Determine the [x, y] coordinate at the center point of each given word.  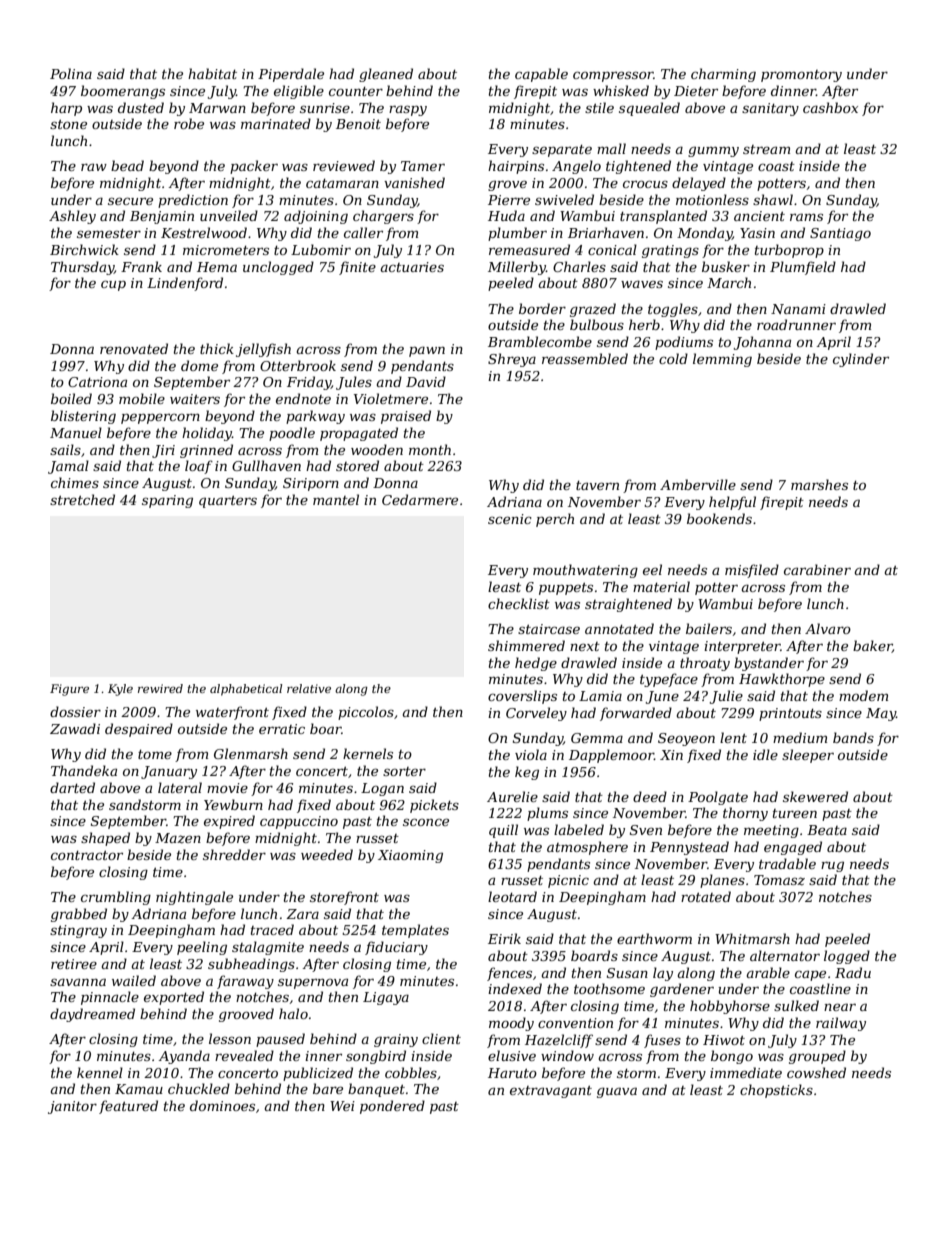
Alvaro [828, 628]
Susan [627, 973]
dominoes [222, 1105]
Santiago [840, 234]
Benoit [358, 124]
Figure [69, 690]
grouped [817, 1057]
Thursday [82, 268]
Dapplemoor [611, 756]
